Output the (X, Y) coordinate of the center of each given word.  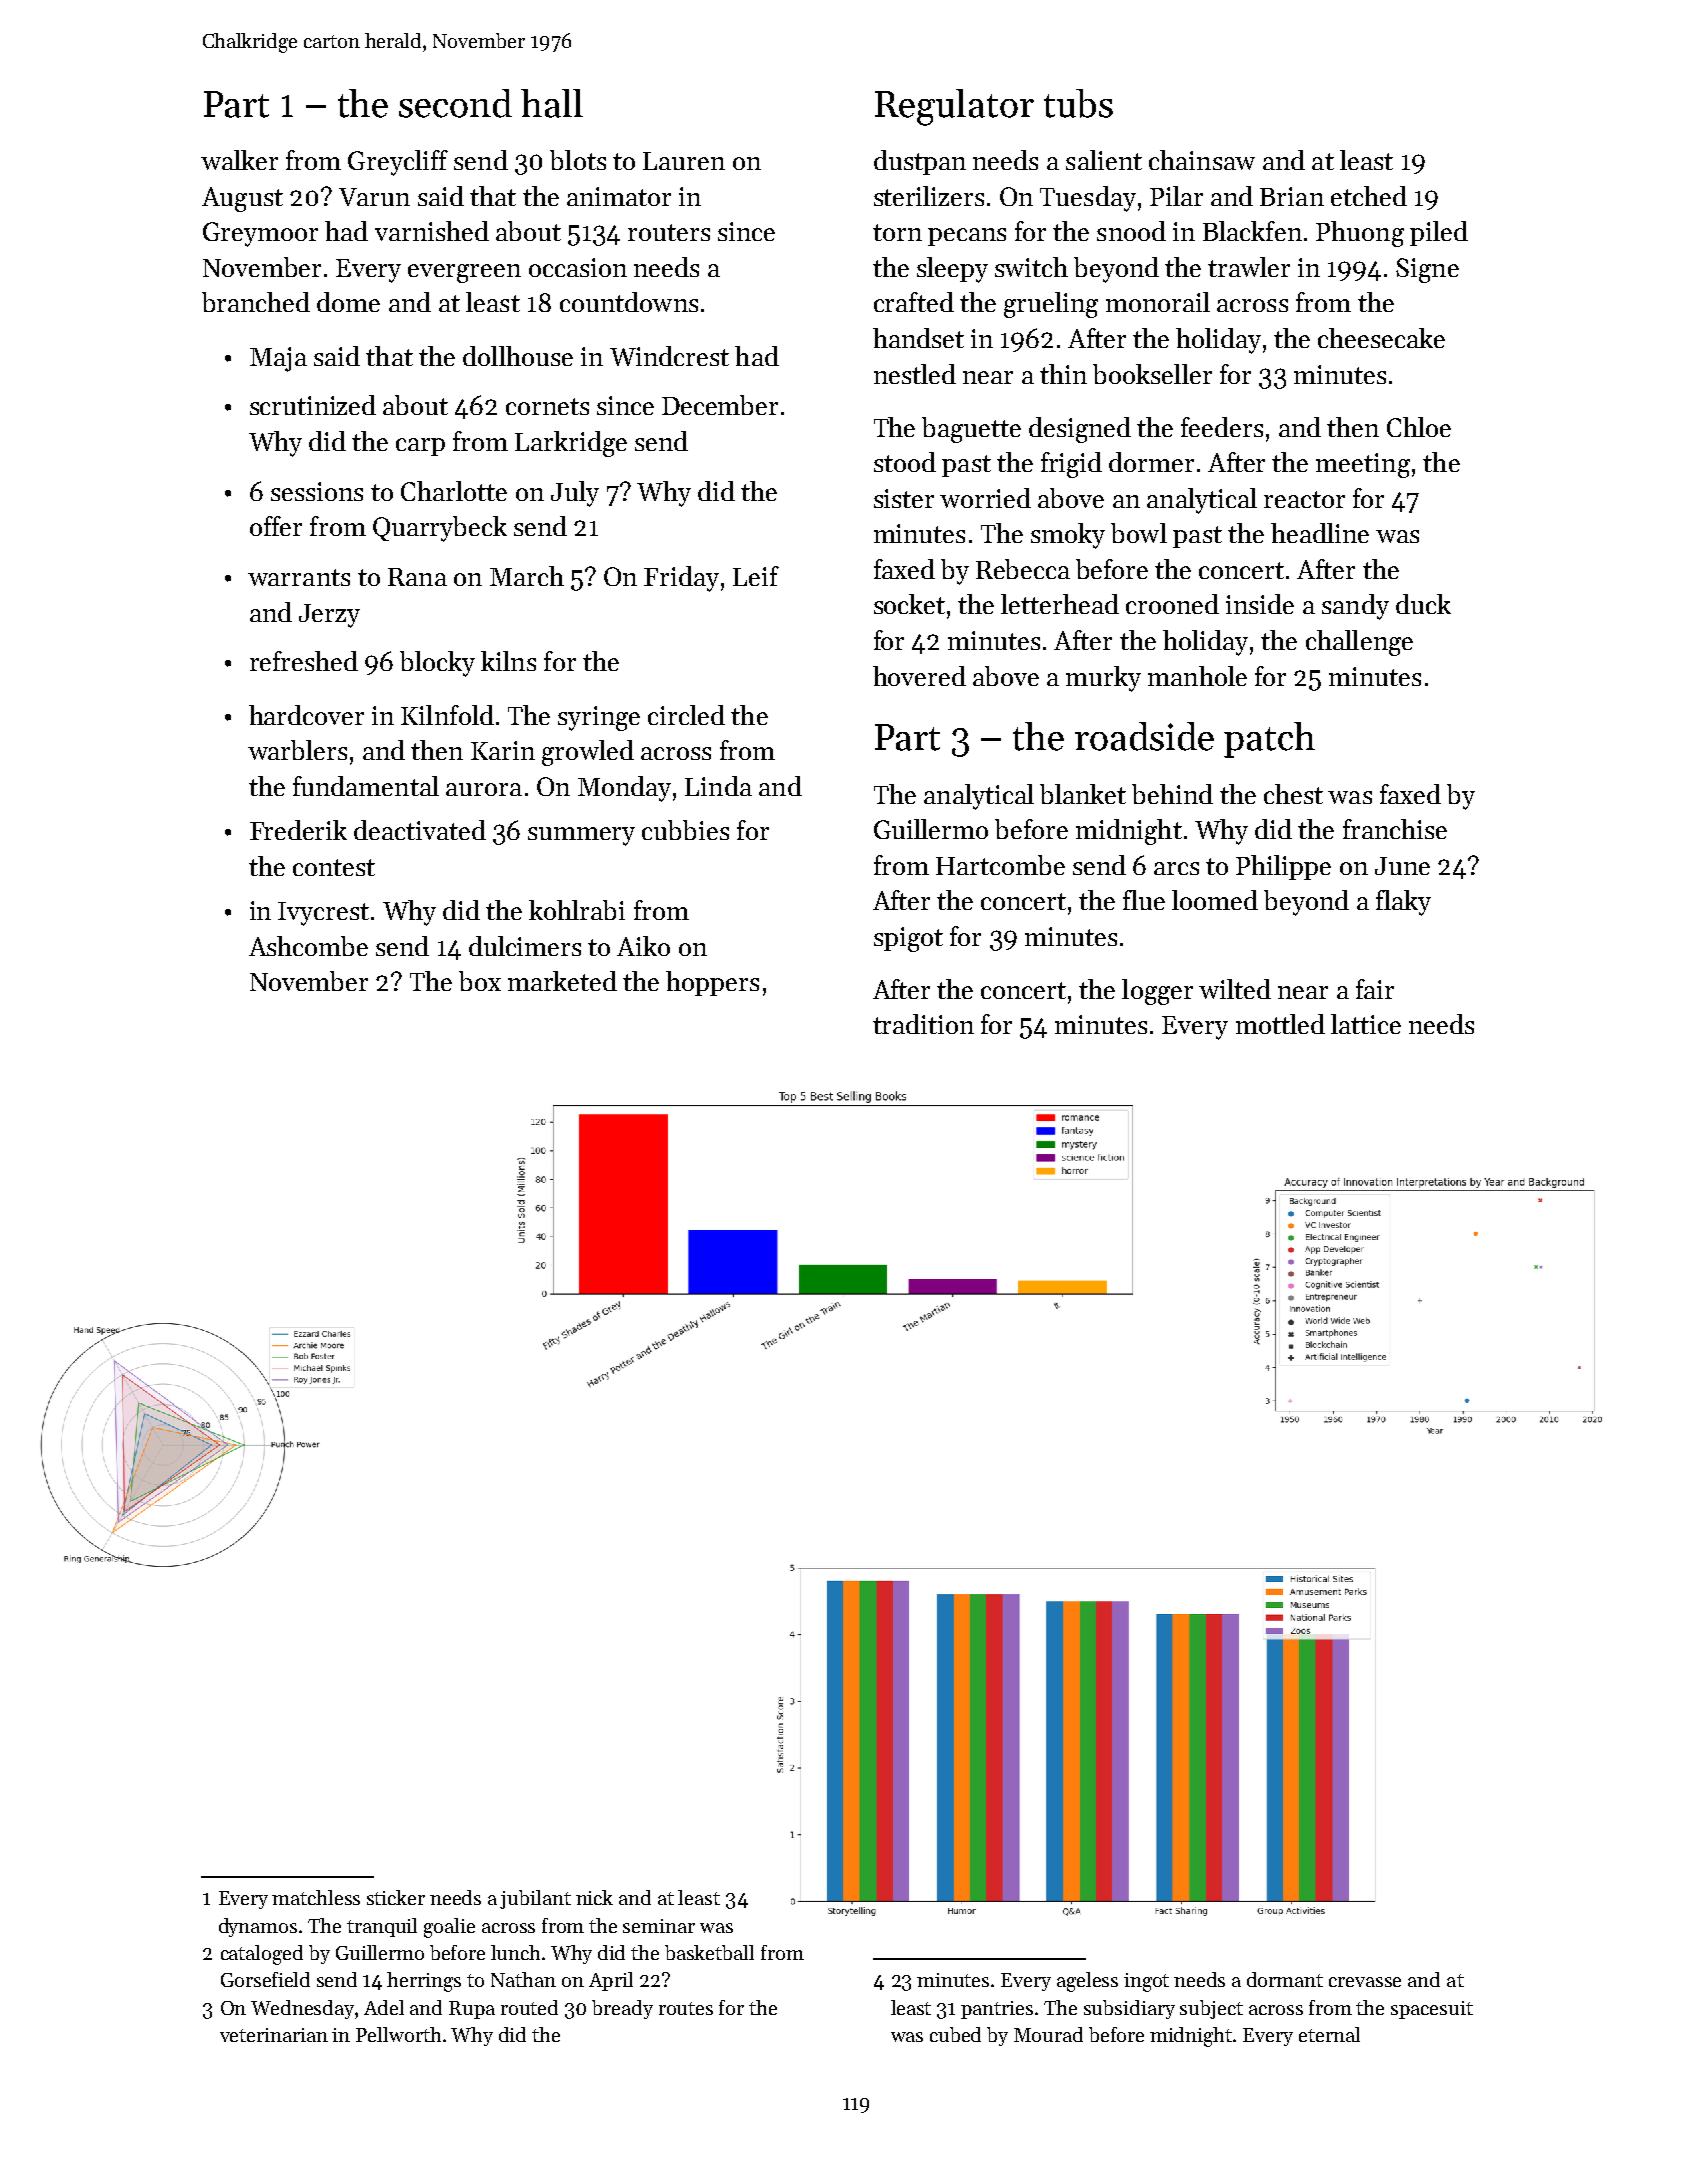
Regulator (954, 107)
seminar (659, 1926)
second (455, 103)
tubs (1078, 103)
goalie (449, 1928)
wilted (1235, 989)
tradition (923, 1024)
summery (581, 836)
